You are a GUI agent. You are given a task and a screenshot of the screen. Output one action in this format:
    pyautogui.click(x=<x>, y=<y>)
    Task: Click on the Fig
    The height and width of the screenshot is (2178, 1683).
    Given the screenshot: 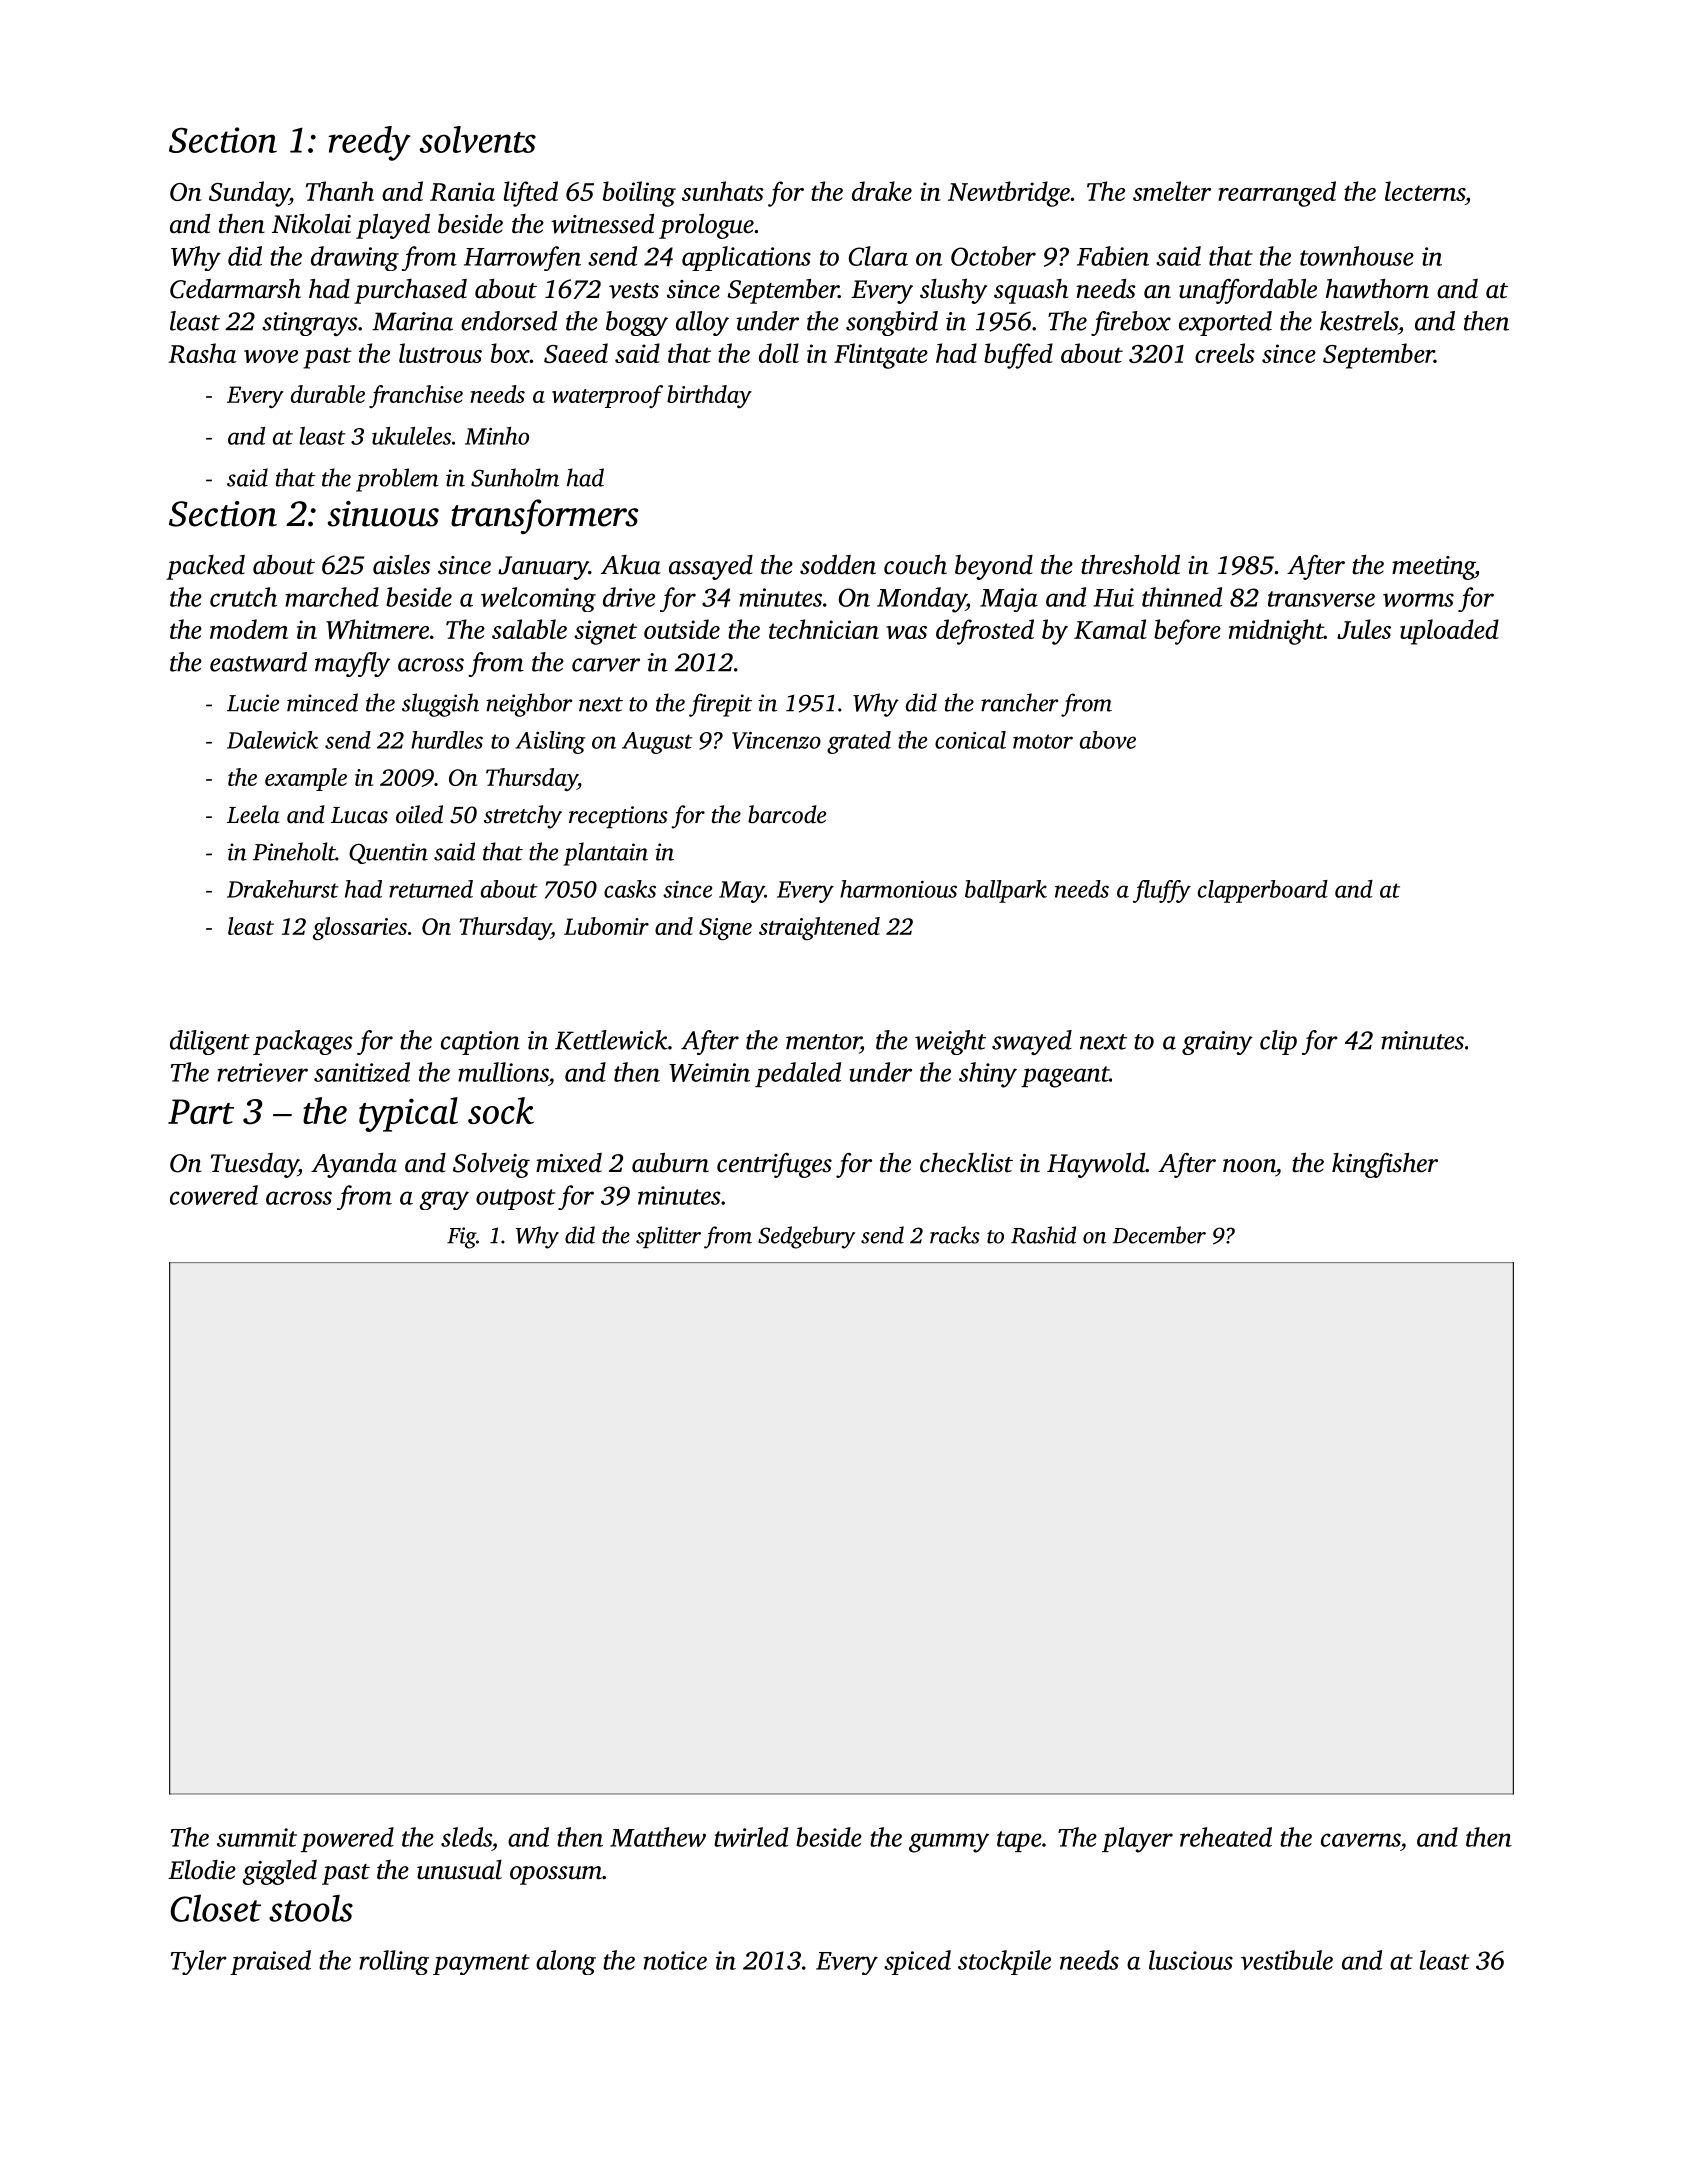 What is the action you would take?
    pyautogui.click(x=461, y=1238)
